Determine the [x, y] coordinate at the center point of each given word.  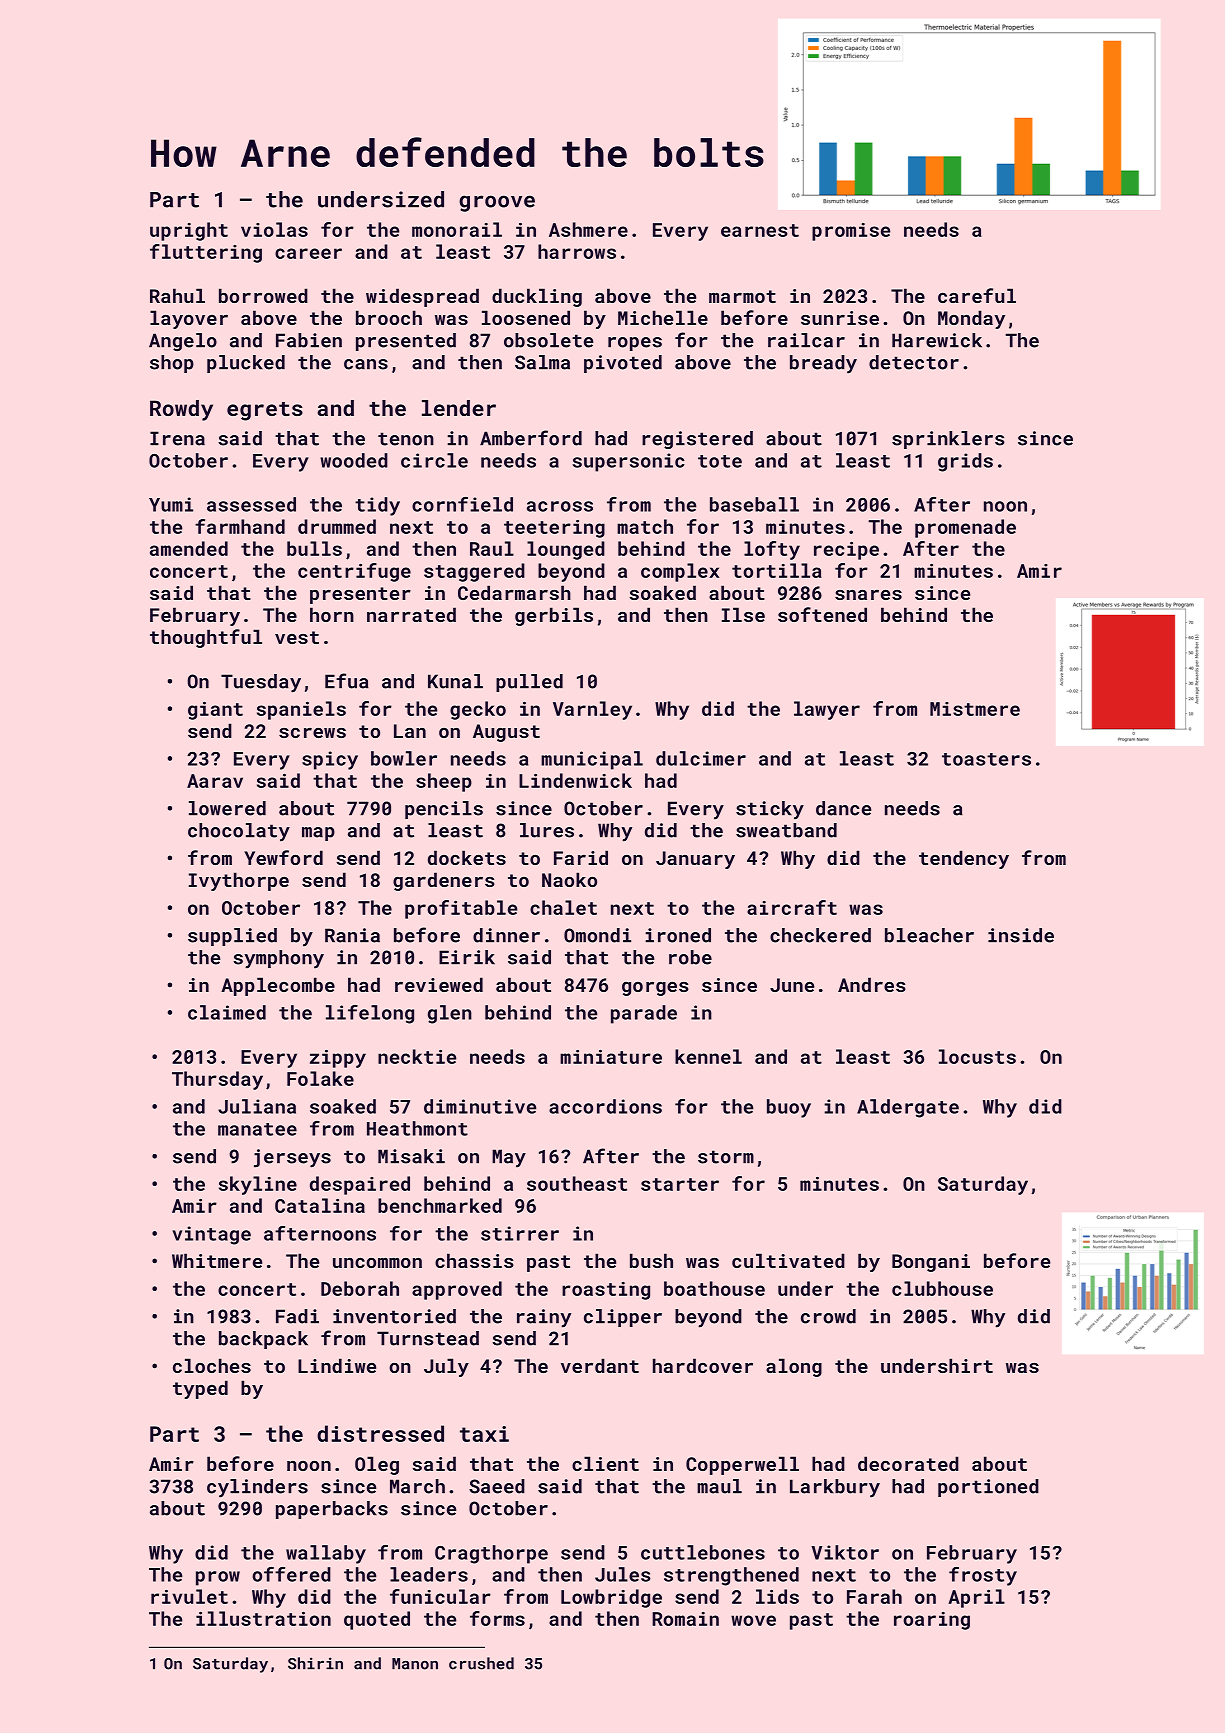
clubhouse [942, 1288]
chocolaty [239, 832]
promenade [965, 528]
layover [189, 319]
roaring [932, 1621]
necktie [417, 1056]
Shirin [315, 1663]
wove [753, 1620]
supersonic [628, 462]
